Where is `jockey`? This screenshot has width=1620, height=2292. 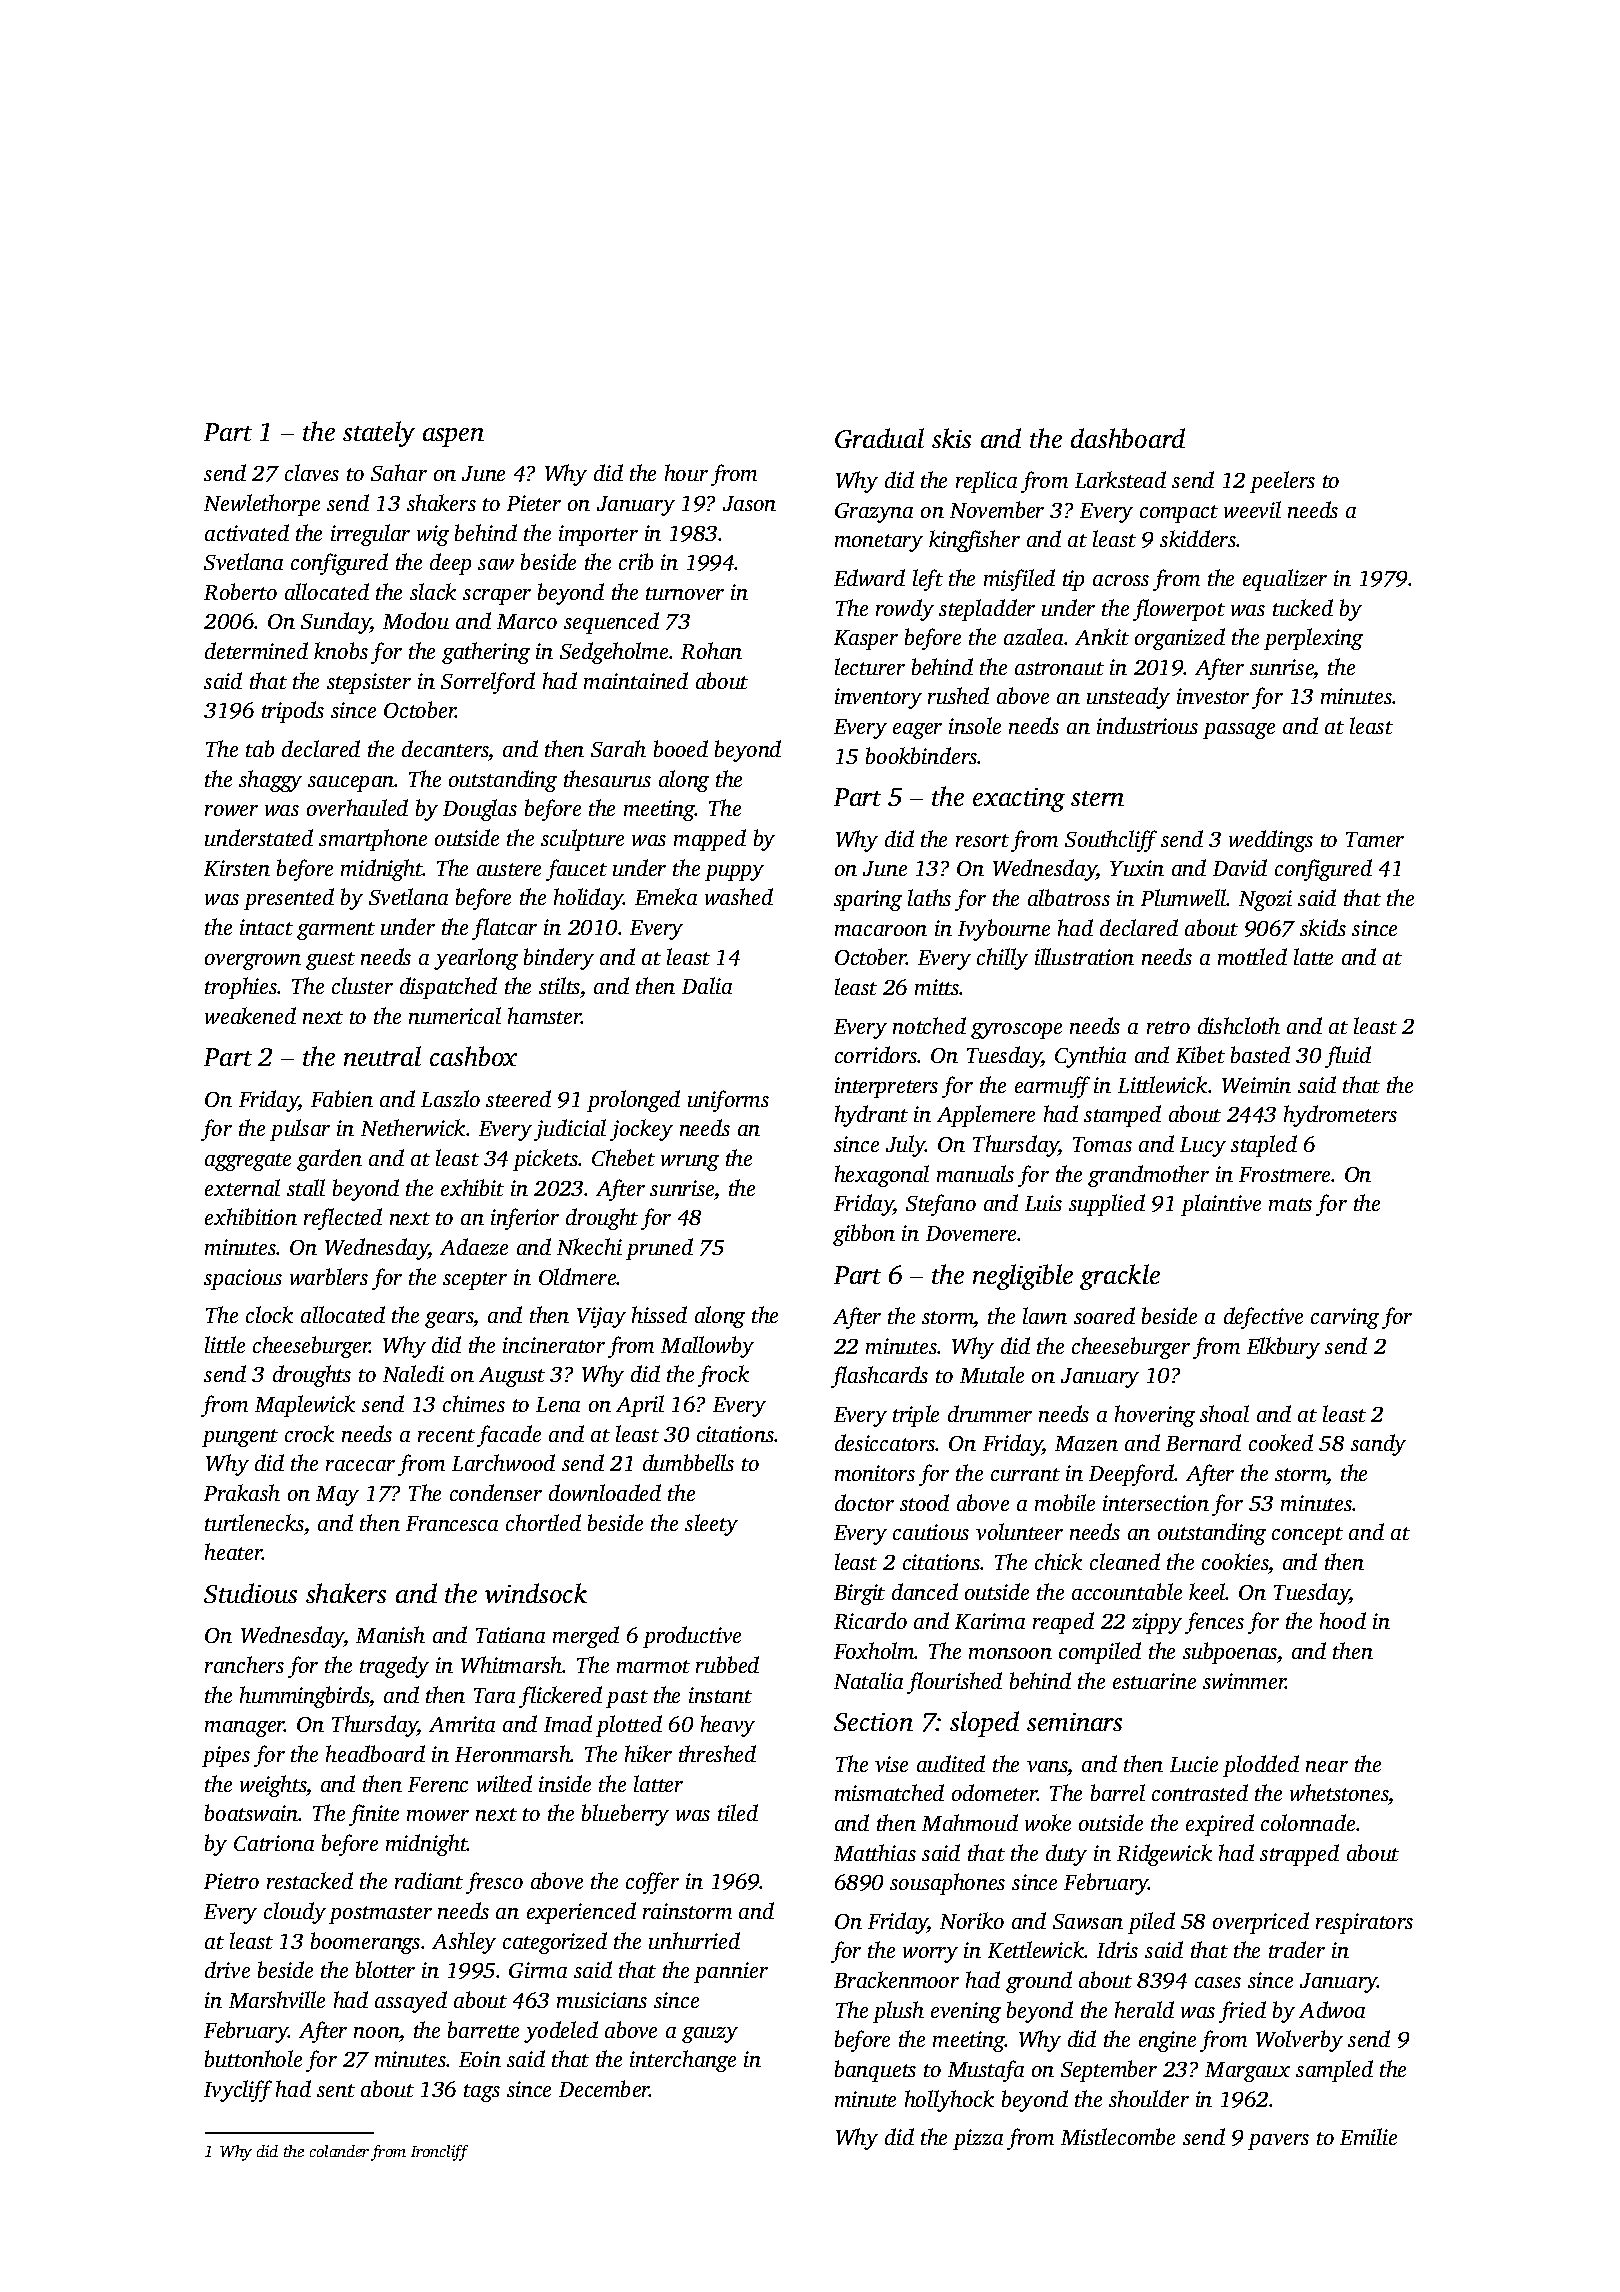
jockey is located at coordinates (641, 1130).
